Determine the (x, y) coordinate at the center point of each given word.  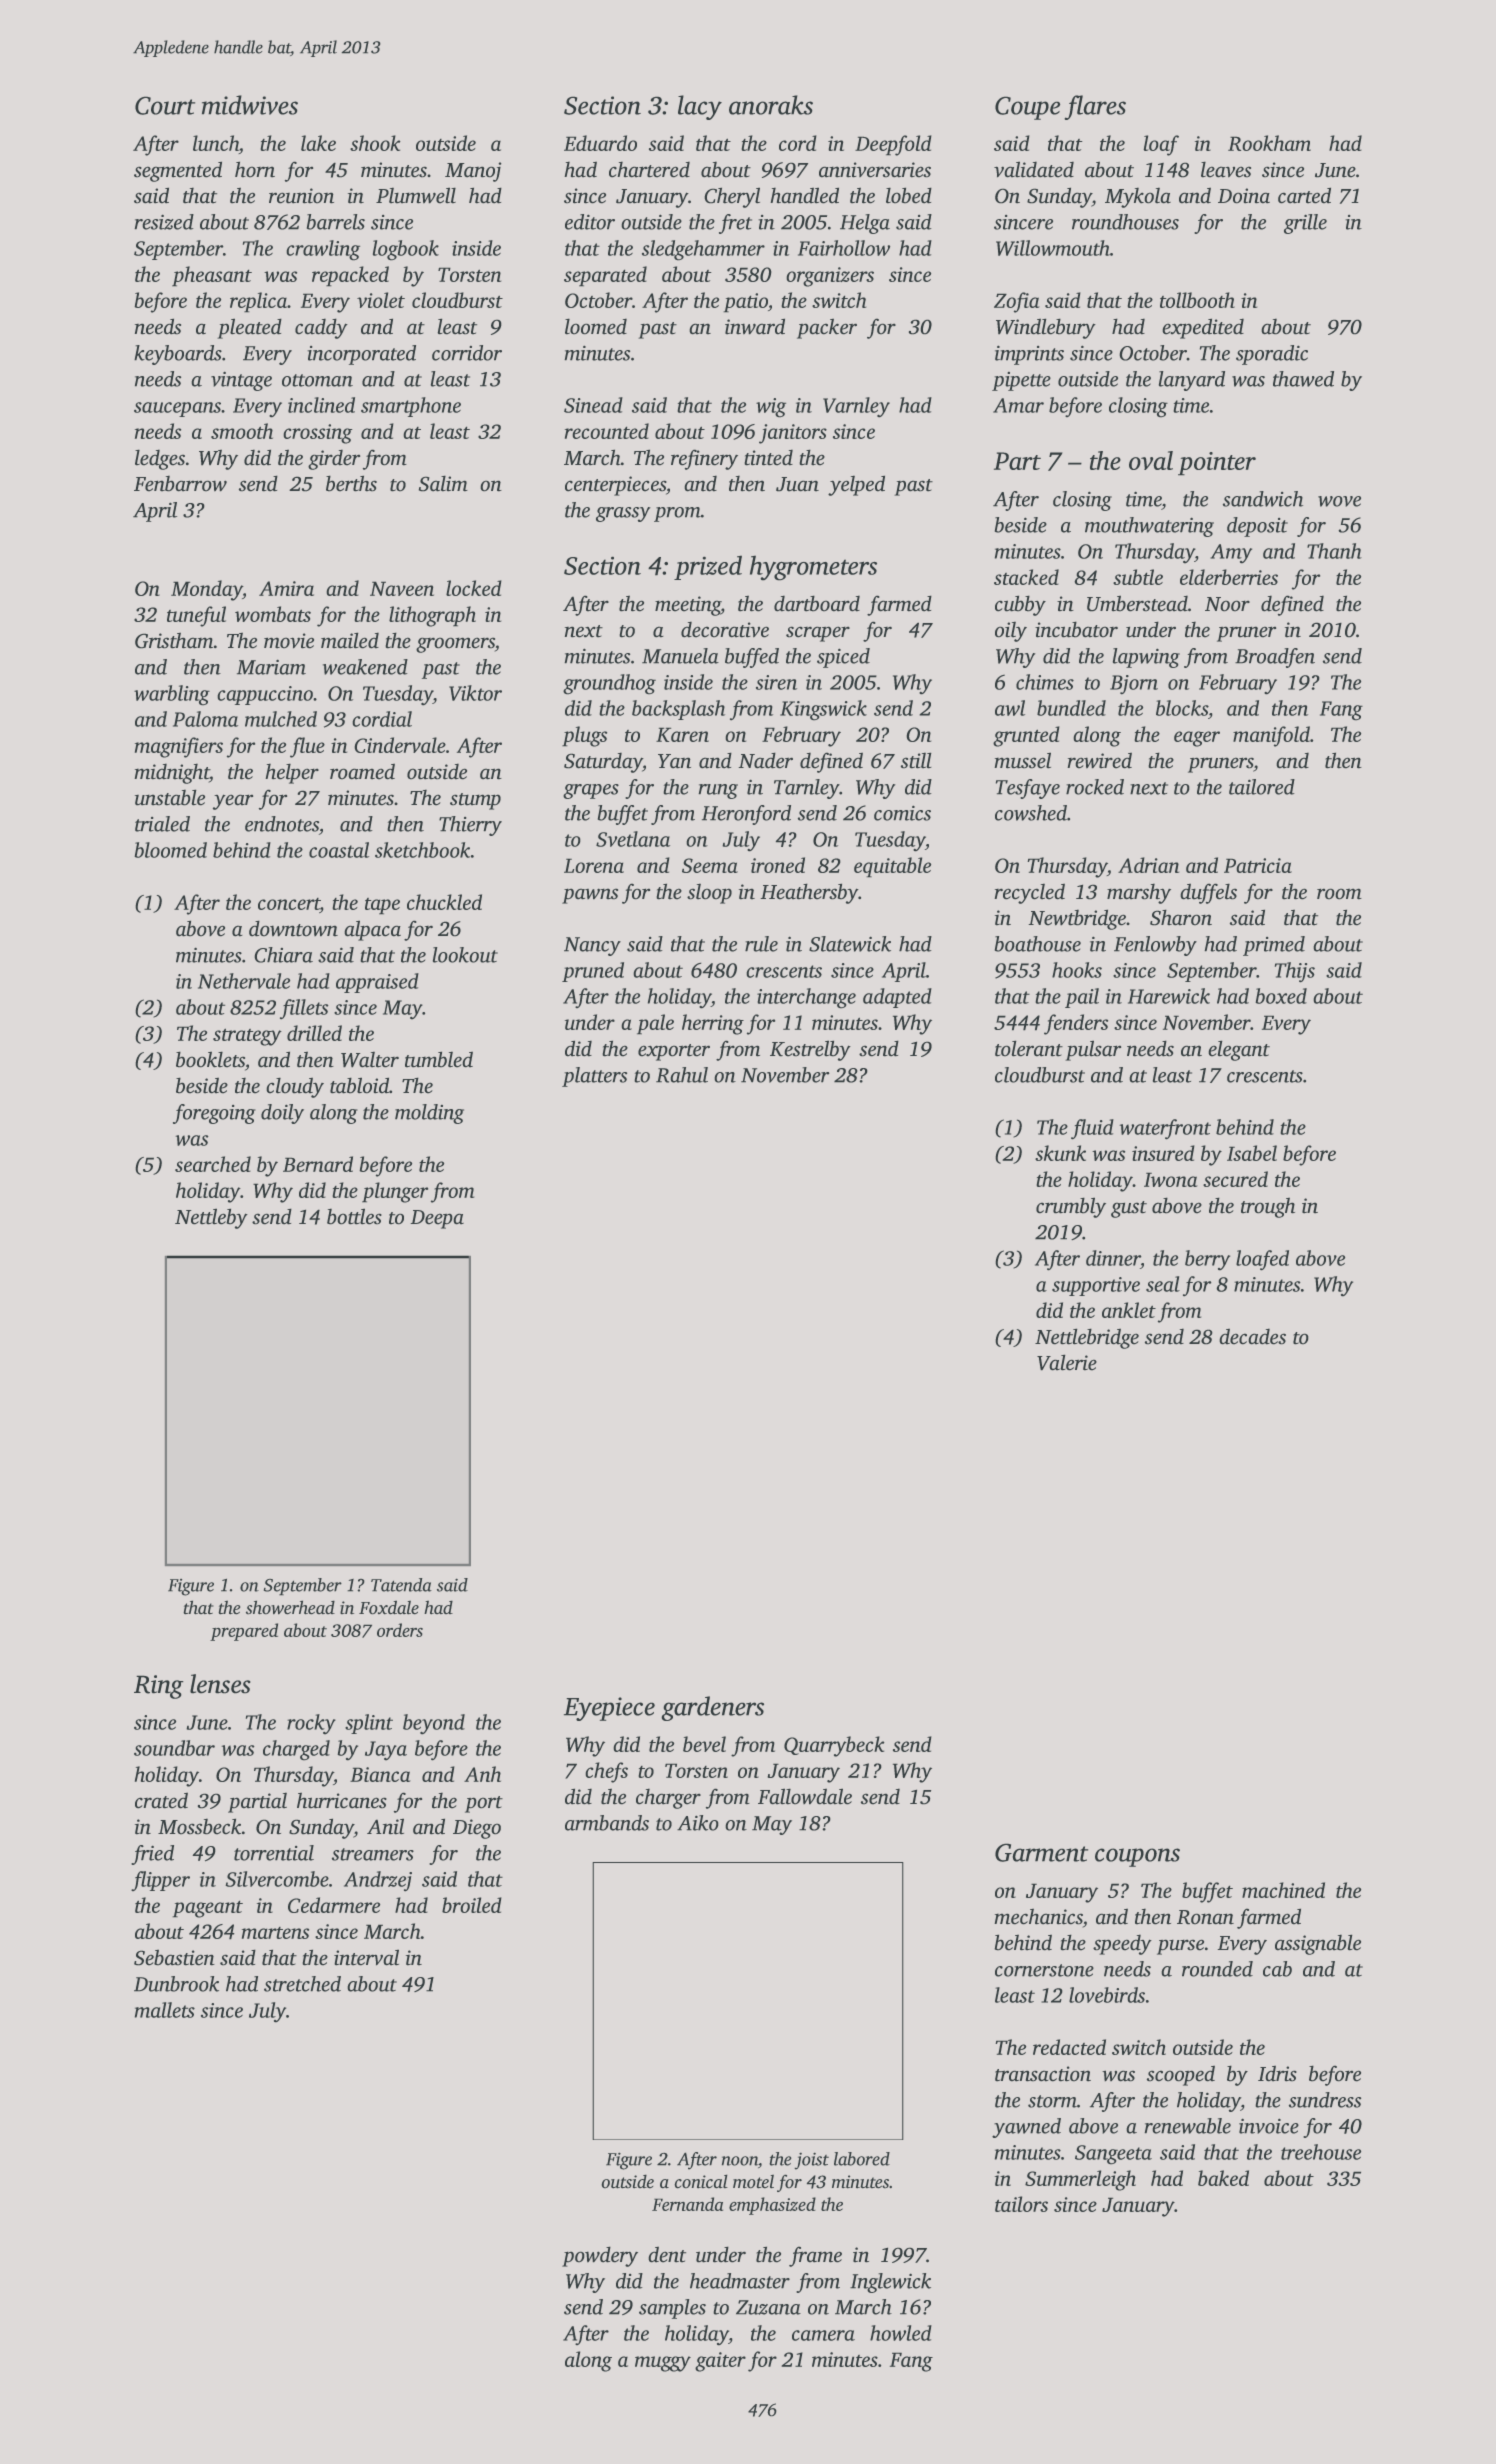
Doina (1244, 196)
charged (296, 1750)
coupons (1137, 1857)
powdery (600, 2256)
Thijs (1295, 972)
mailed (350, 640)
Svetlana (633, 839)
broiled (472, 1905)
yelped (856, 485)
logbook (406, 250)
